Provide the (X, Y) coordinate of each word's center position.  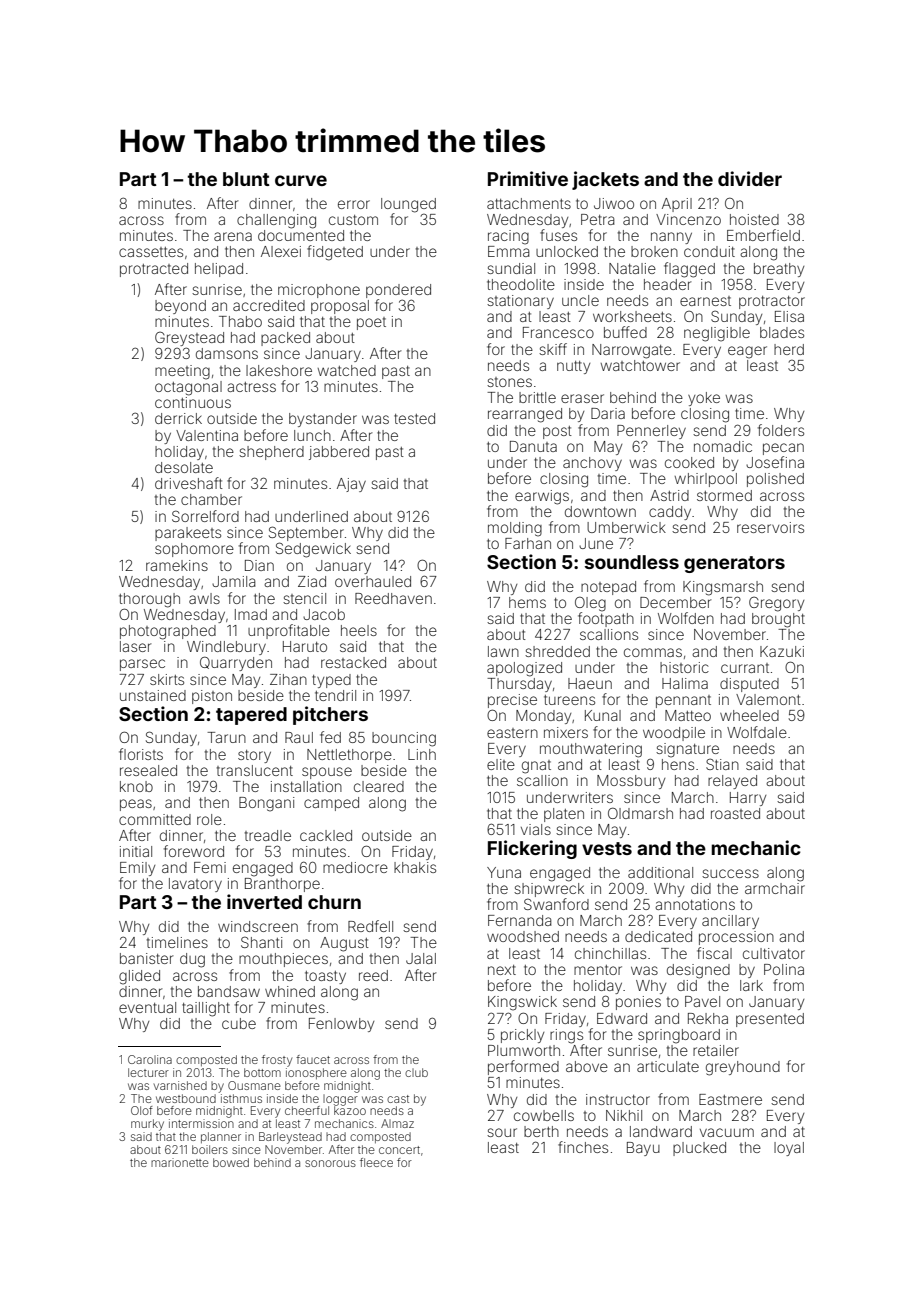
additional (660, 872)
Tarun (226, 737)
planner (221, 1137)
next (502, 970)
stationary (520, 302)
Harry (748, 799)
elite (501, 764)
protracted (154, 270)
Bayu (643, 1149)
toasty (325, 977)
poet (371, 323)
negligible (717, 334)
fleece (376, 1162)
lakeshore (279, 370)
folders (781, 430)
